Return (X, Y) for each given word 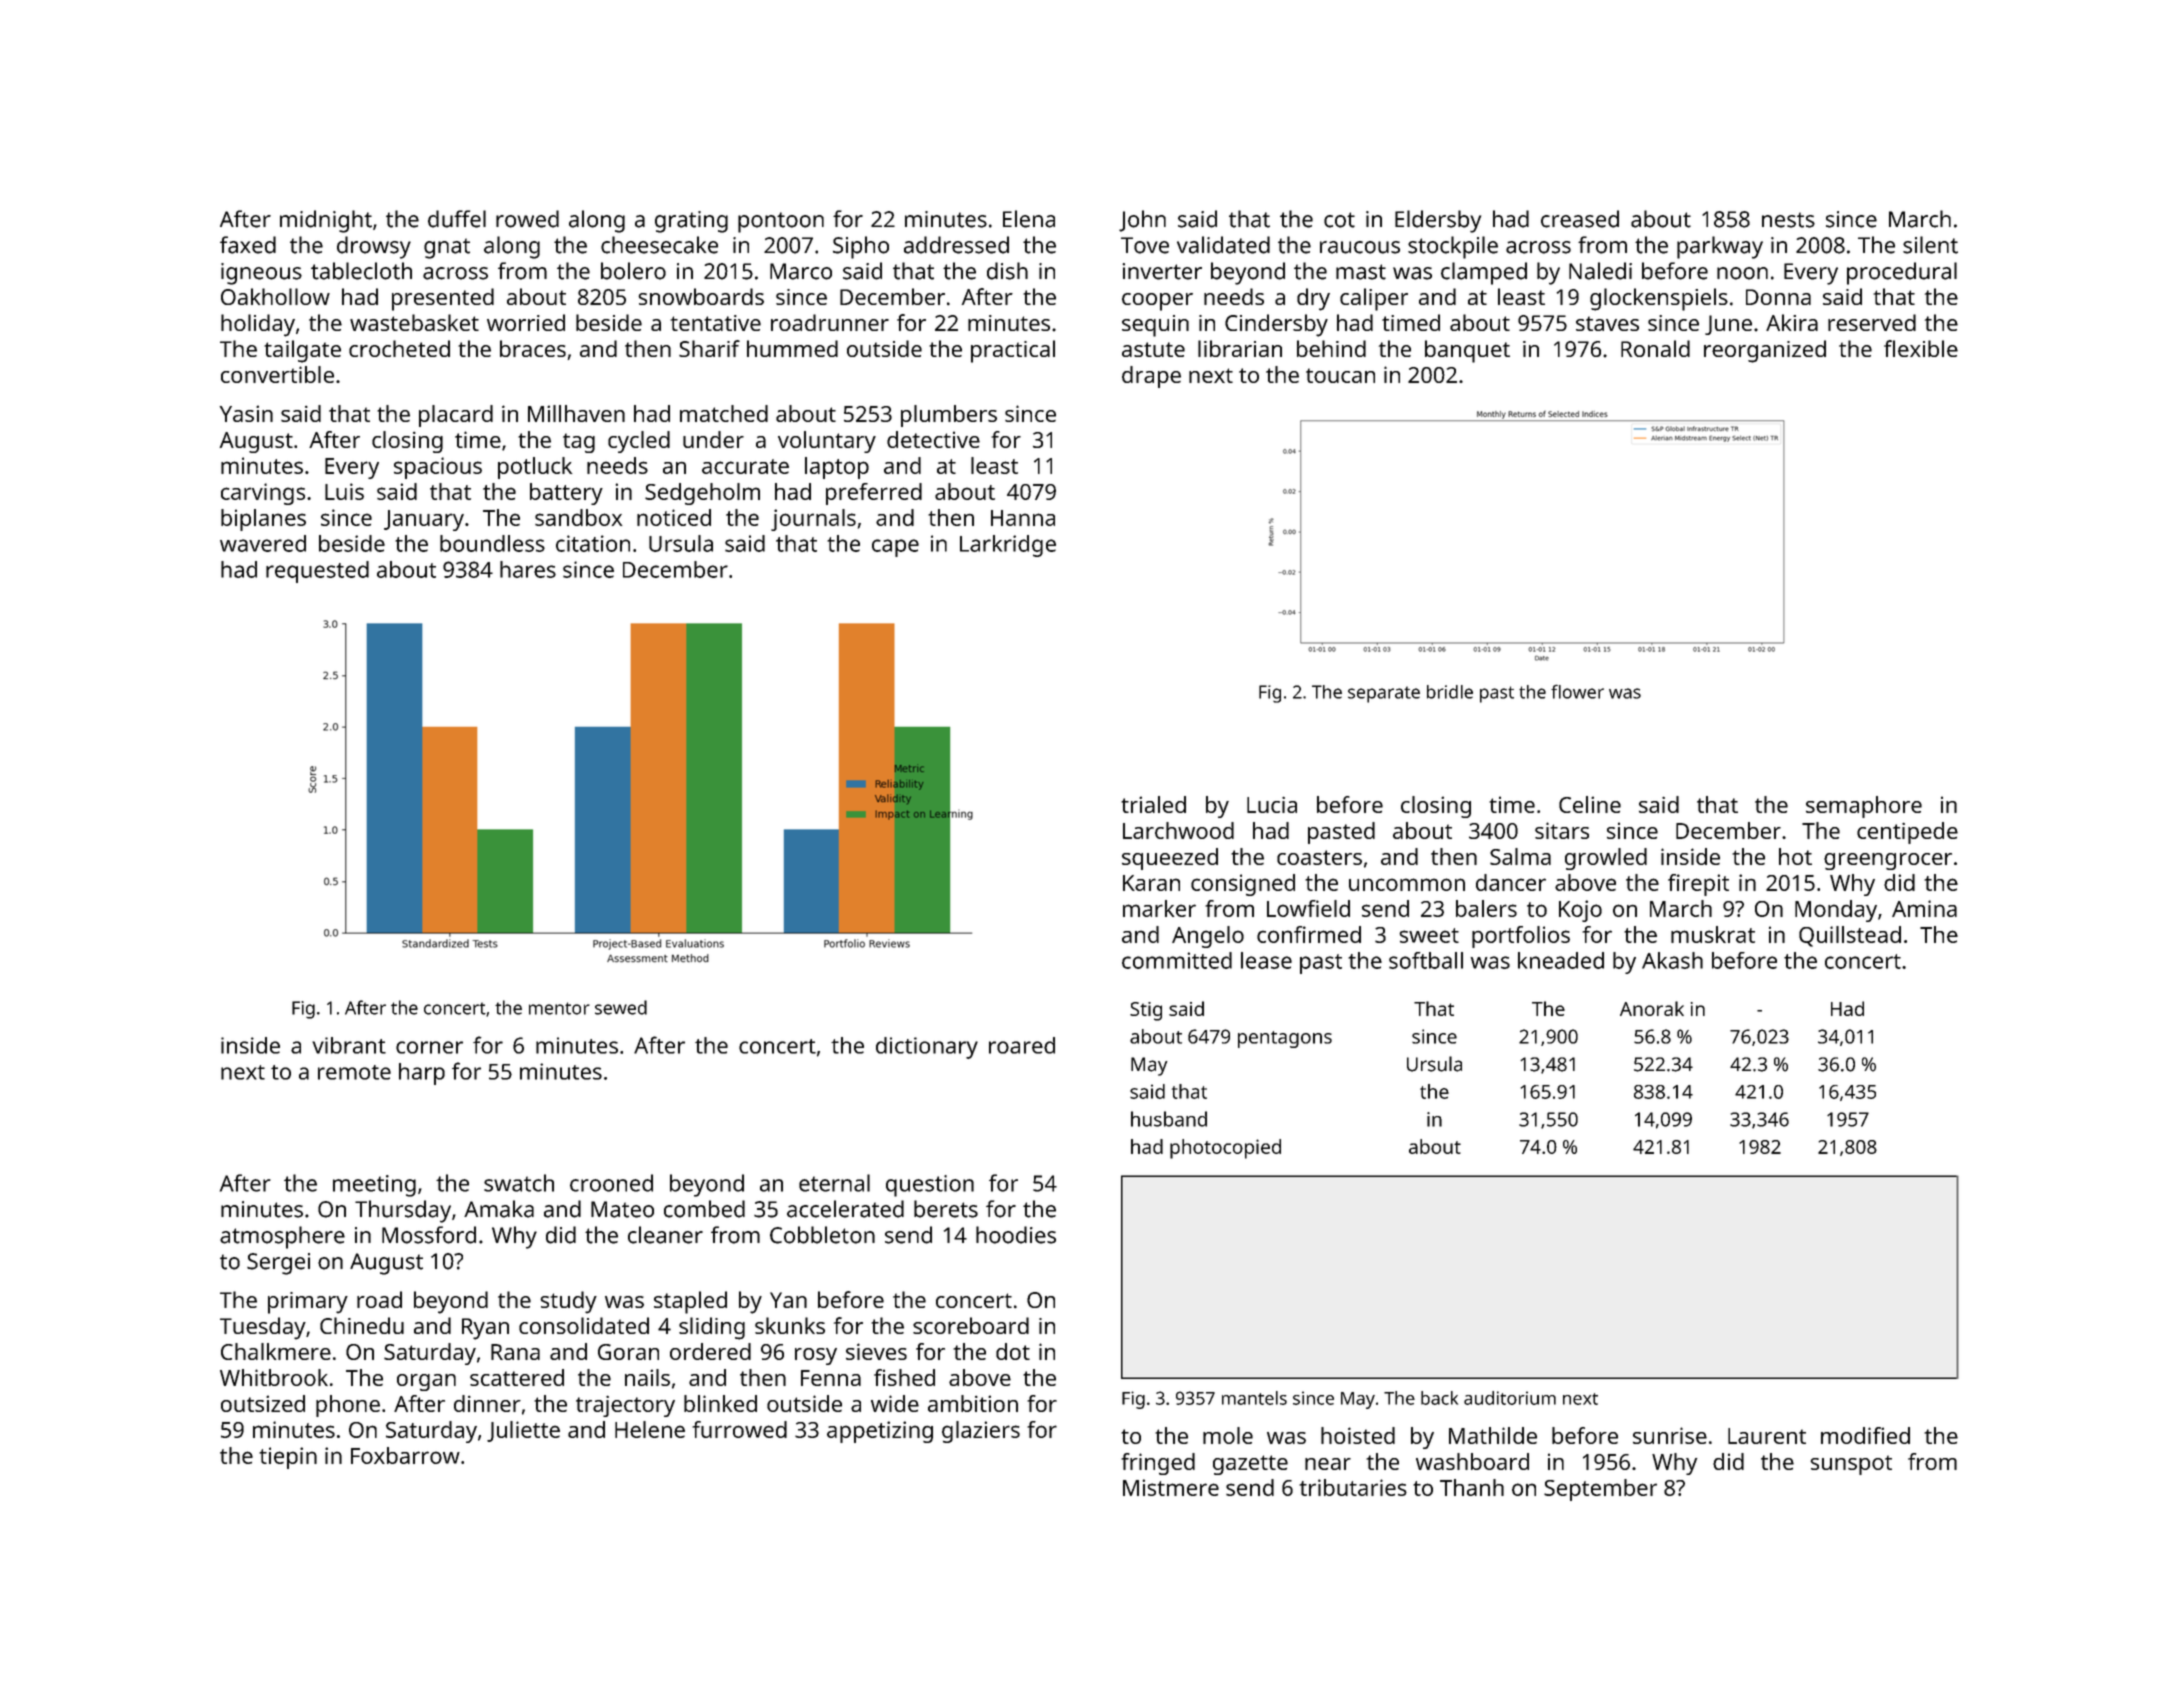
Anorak (1652, 1008)
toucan (1340, 375)
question (930, 1186)
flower (1577, 691)
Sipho (861, 247)
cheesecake (659, 245)
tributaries (1353, 1487)
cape (895, 548)
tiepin (288, 1458)
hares (528, 569)
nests (1788, 220)
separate (1384, 694)
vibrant (349, 1045)
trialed (1153, 804)
